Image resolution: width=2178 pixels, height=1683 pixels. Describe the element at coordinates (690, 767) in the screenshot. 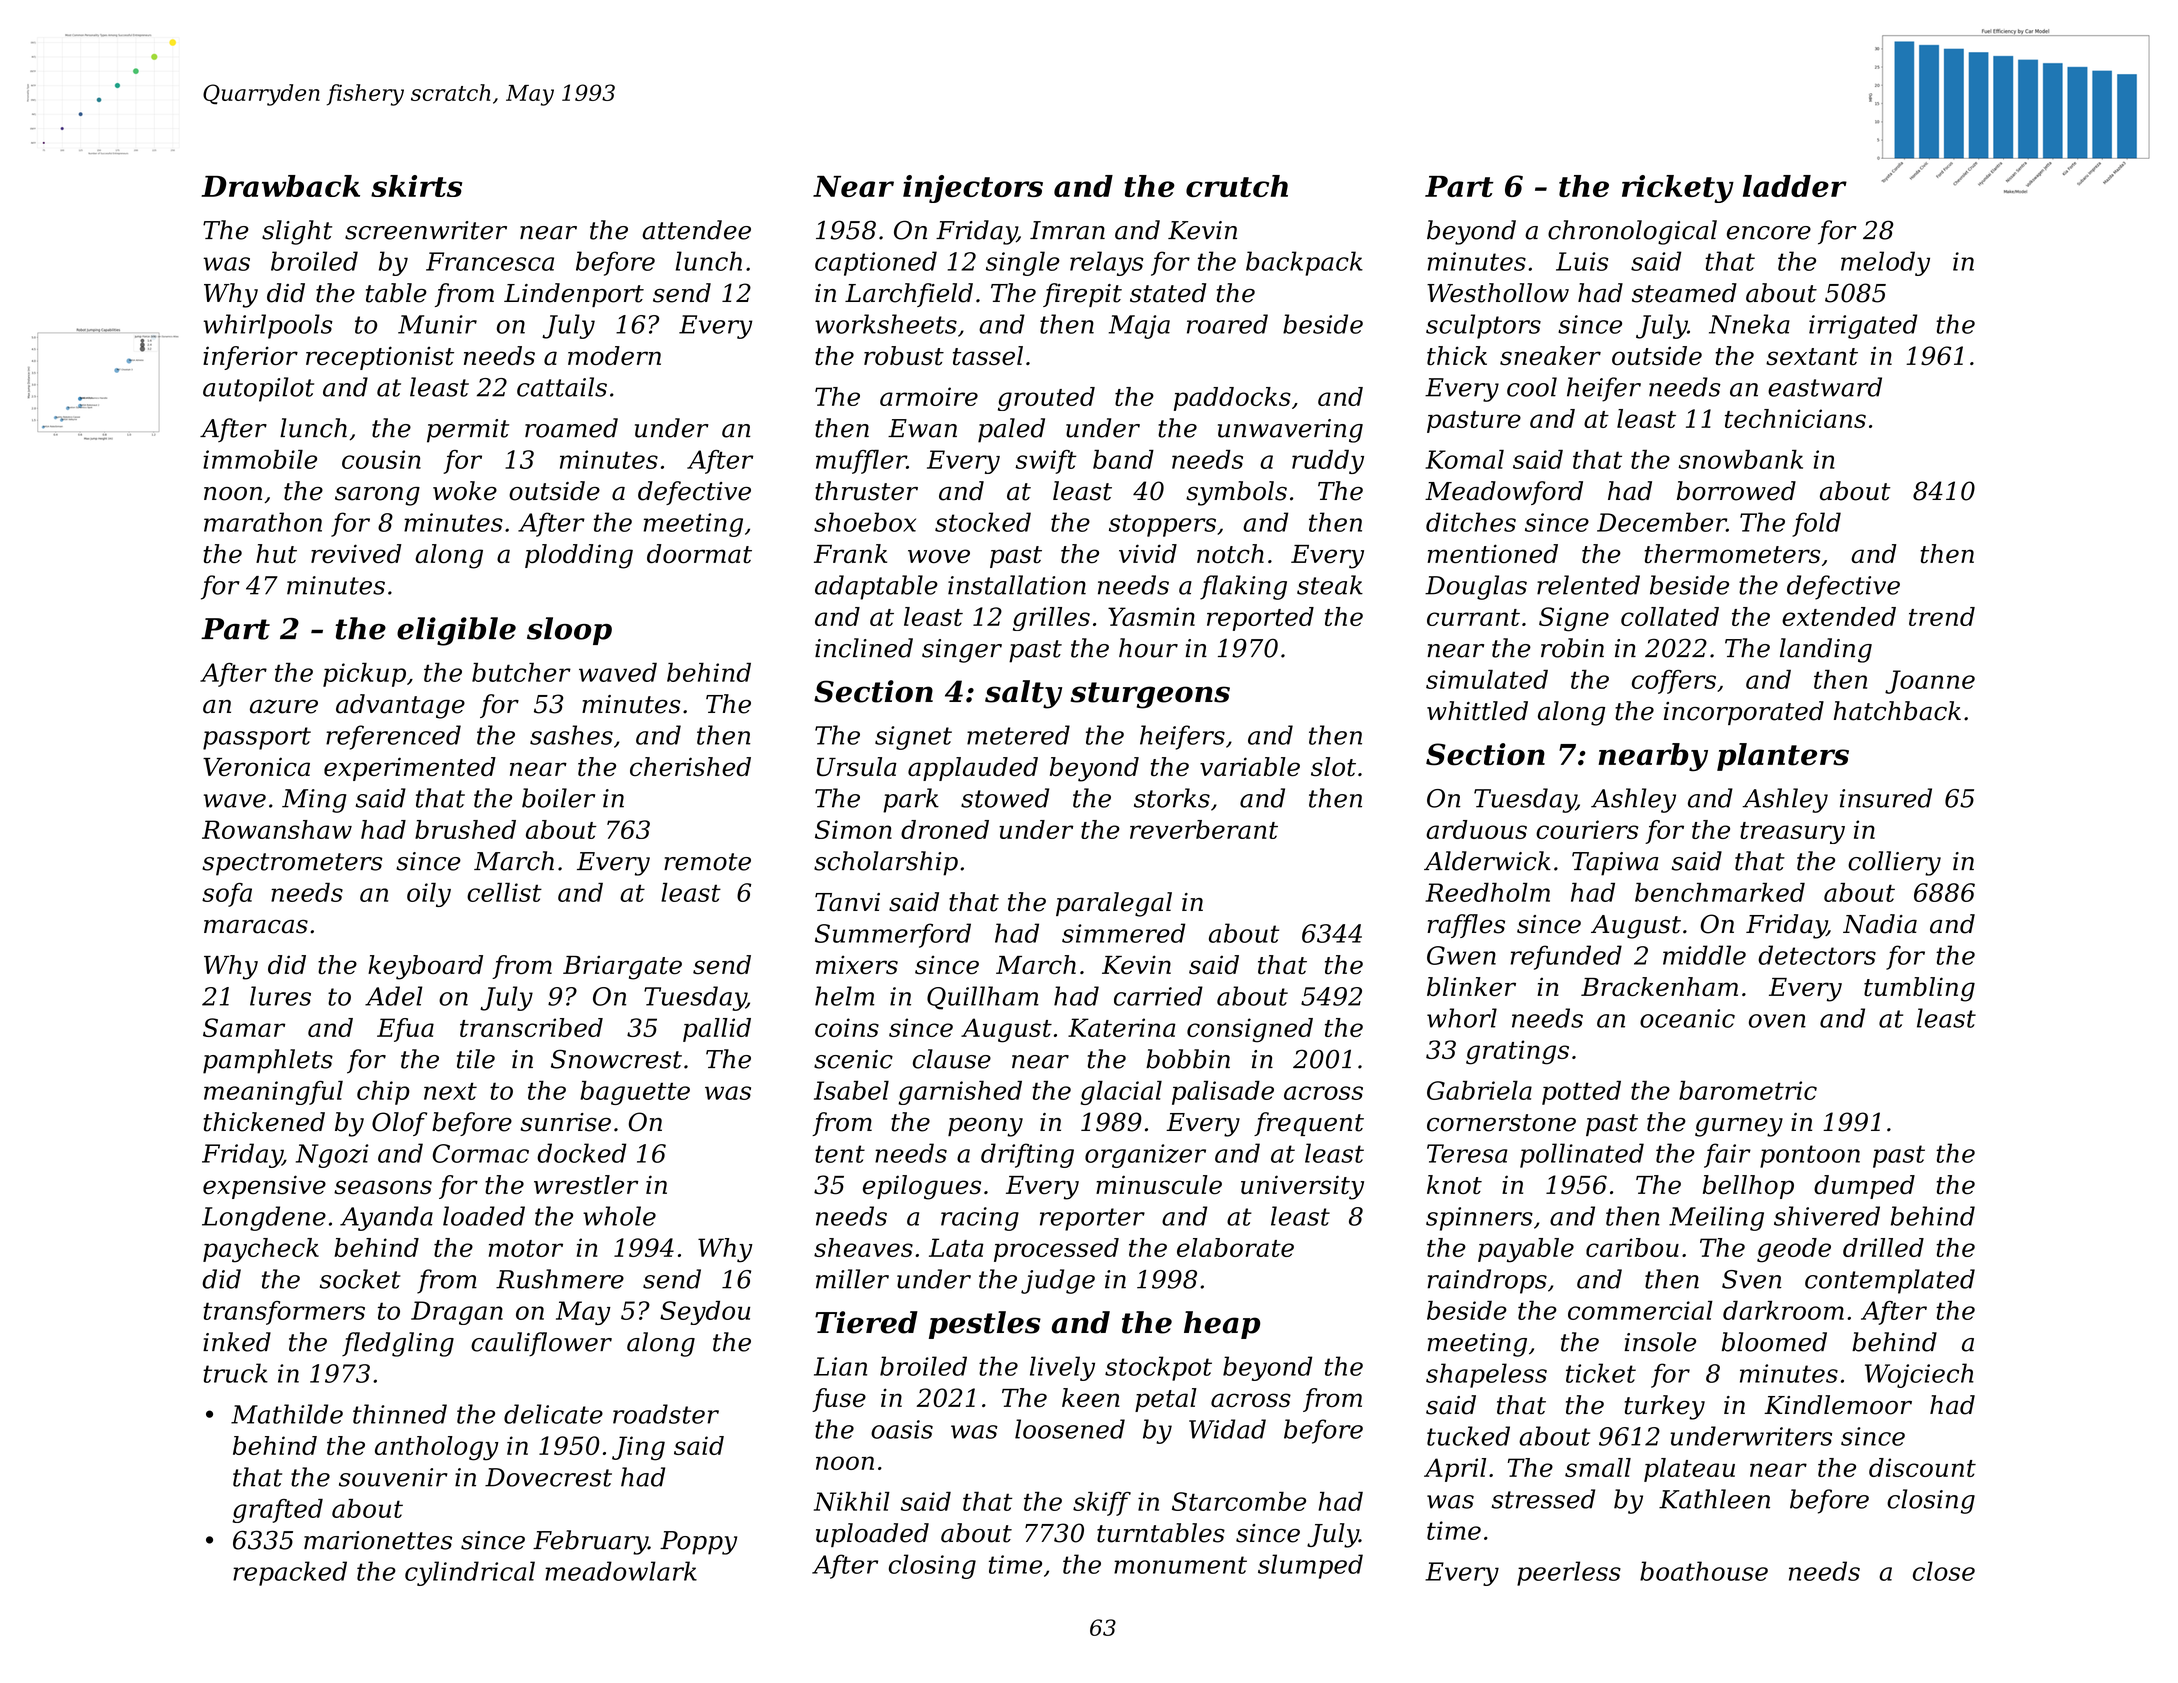

I see `cherished` at that location.
